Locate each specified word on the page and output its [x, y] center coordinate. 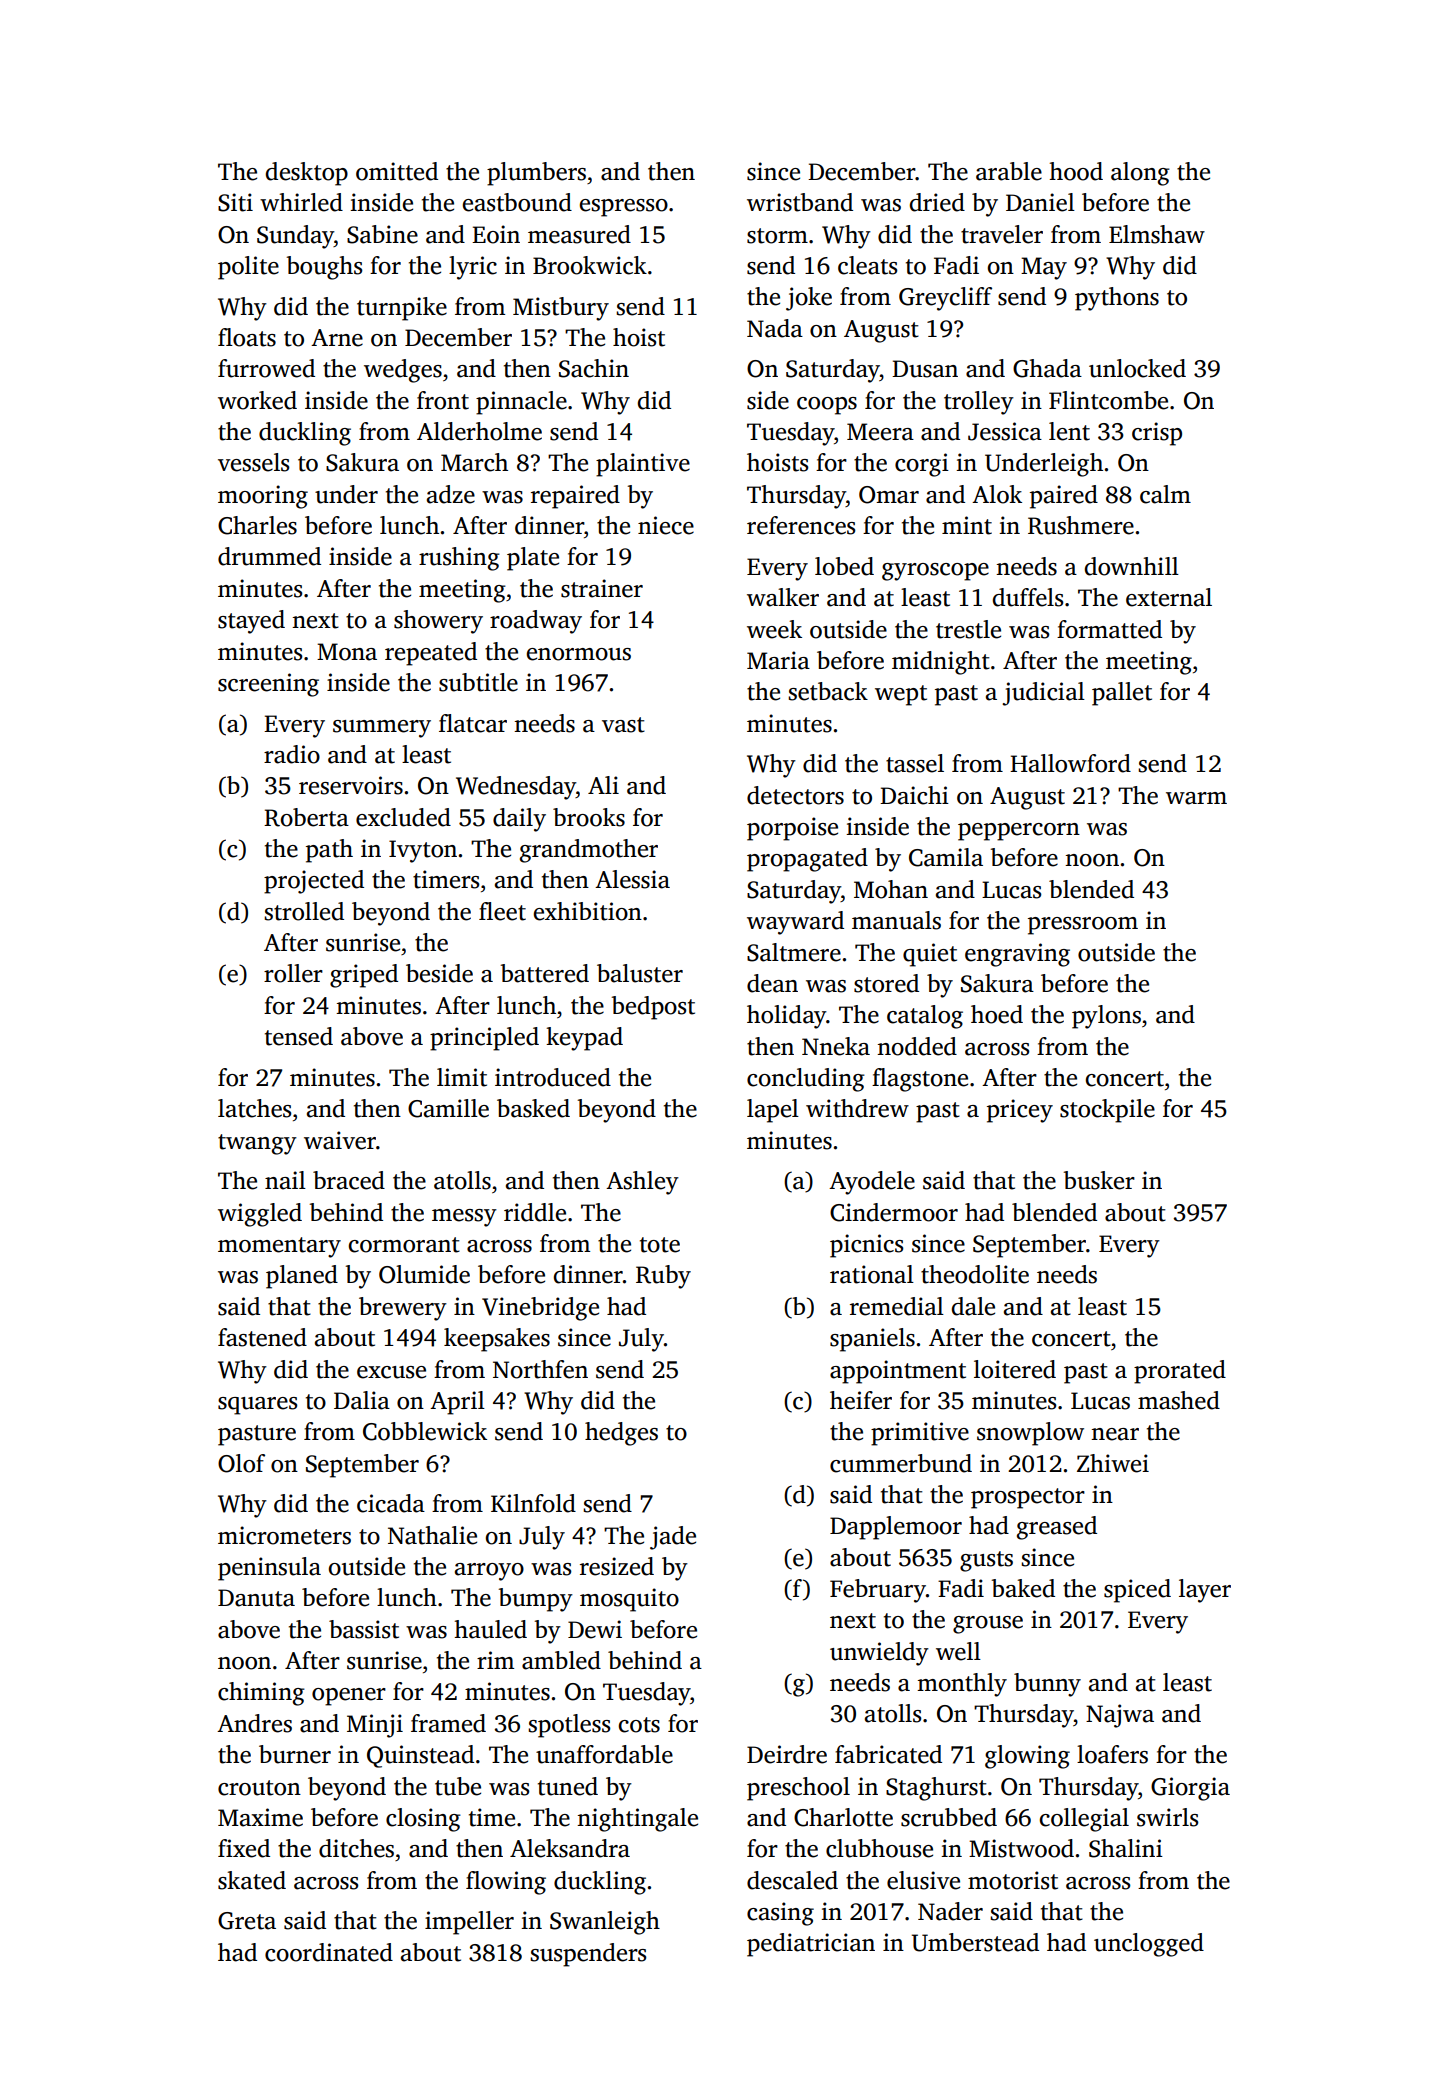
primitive [920, 1434]
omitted [397, 171]
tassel [915, 763]
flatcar [473, 723]
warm [1196, 798]
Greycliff [945, 299]
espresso [624, 208]
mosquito [629, 1600]
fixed [244, 1848]
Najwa [1120, 1716]
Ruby [663, 1277]
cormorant [404, 1245]
